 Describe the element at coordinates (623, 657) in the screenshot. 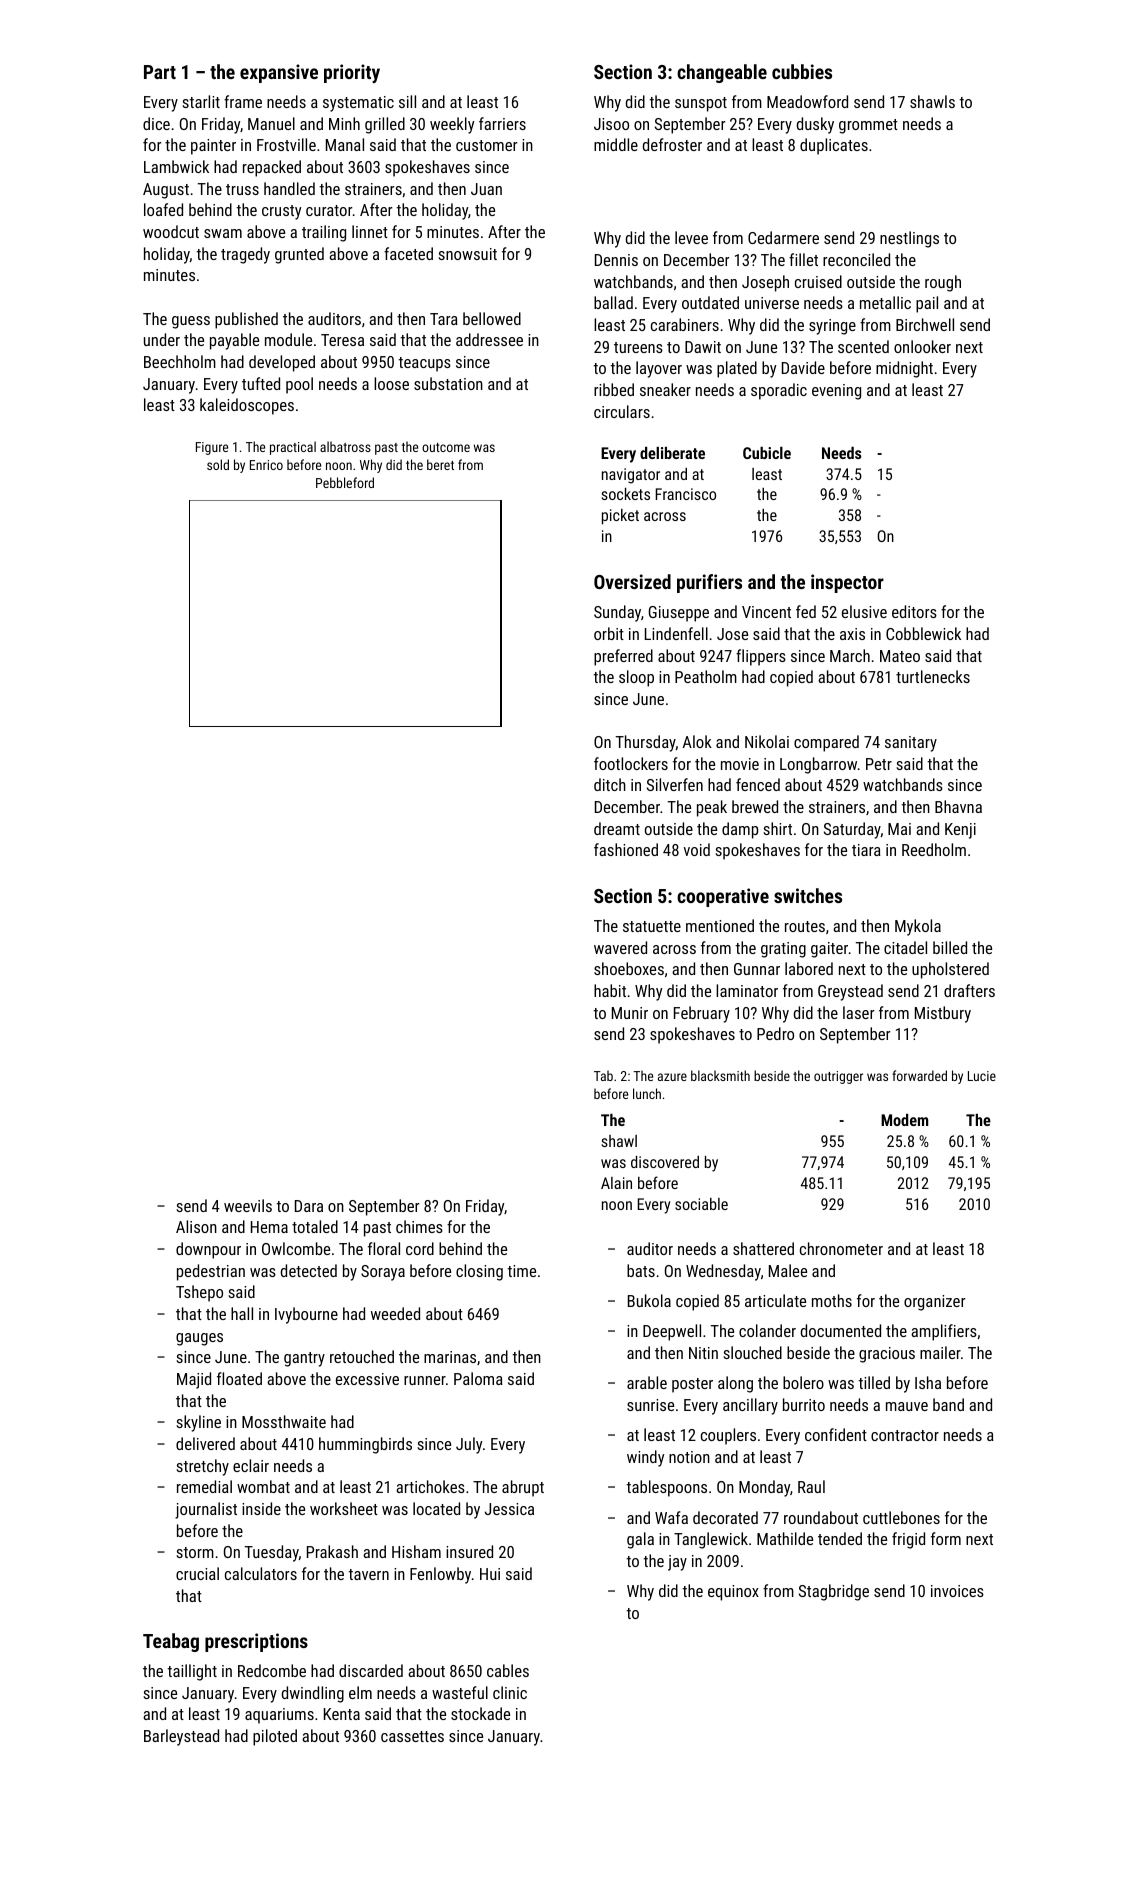

I see `preferred` at that location.
